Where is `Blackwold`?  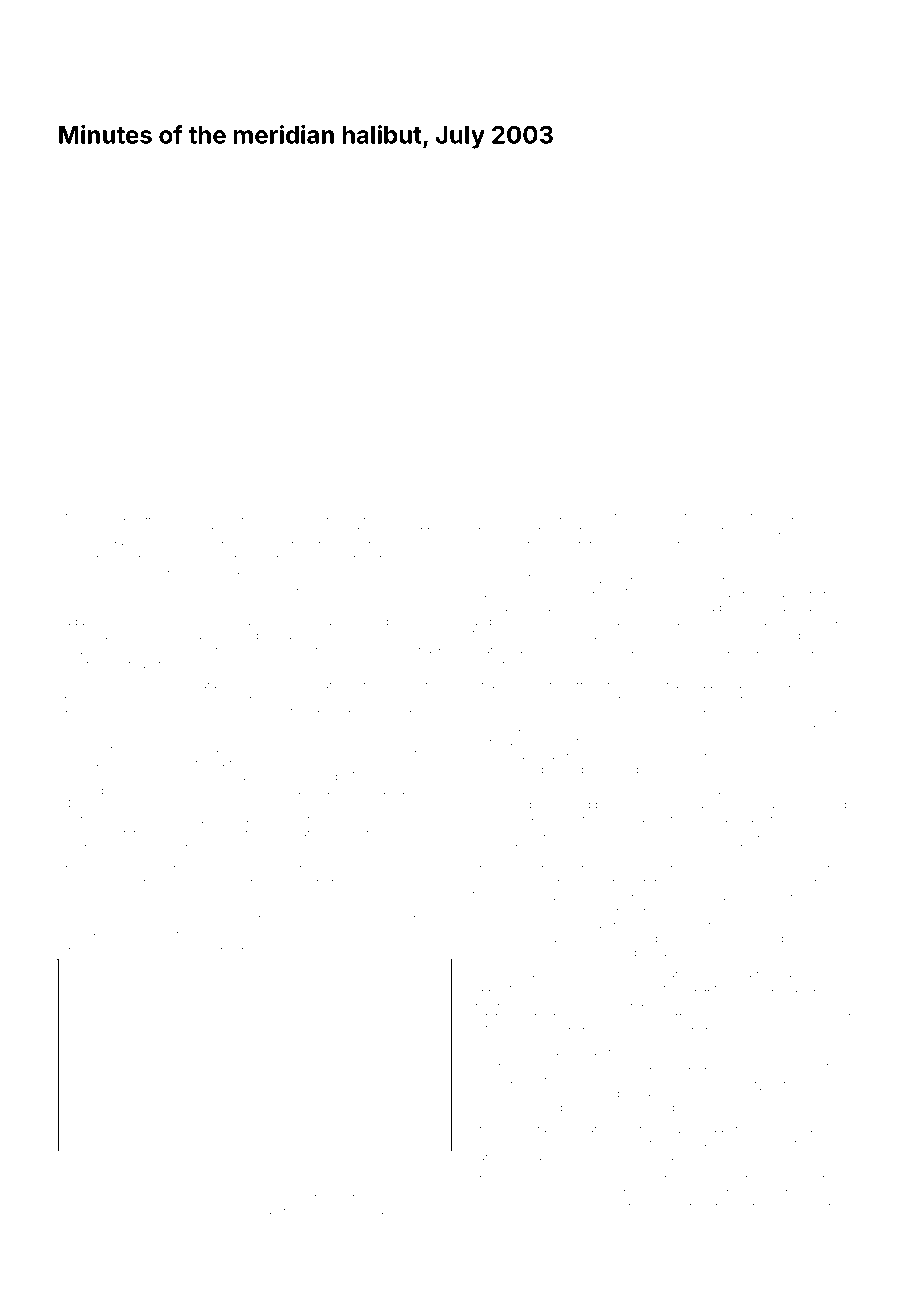
Blackwold is located at coordinates (371, 635).
